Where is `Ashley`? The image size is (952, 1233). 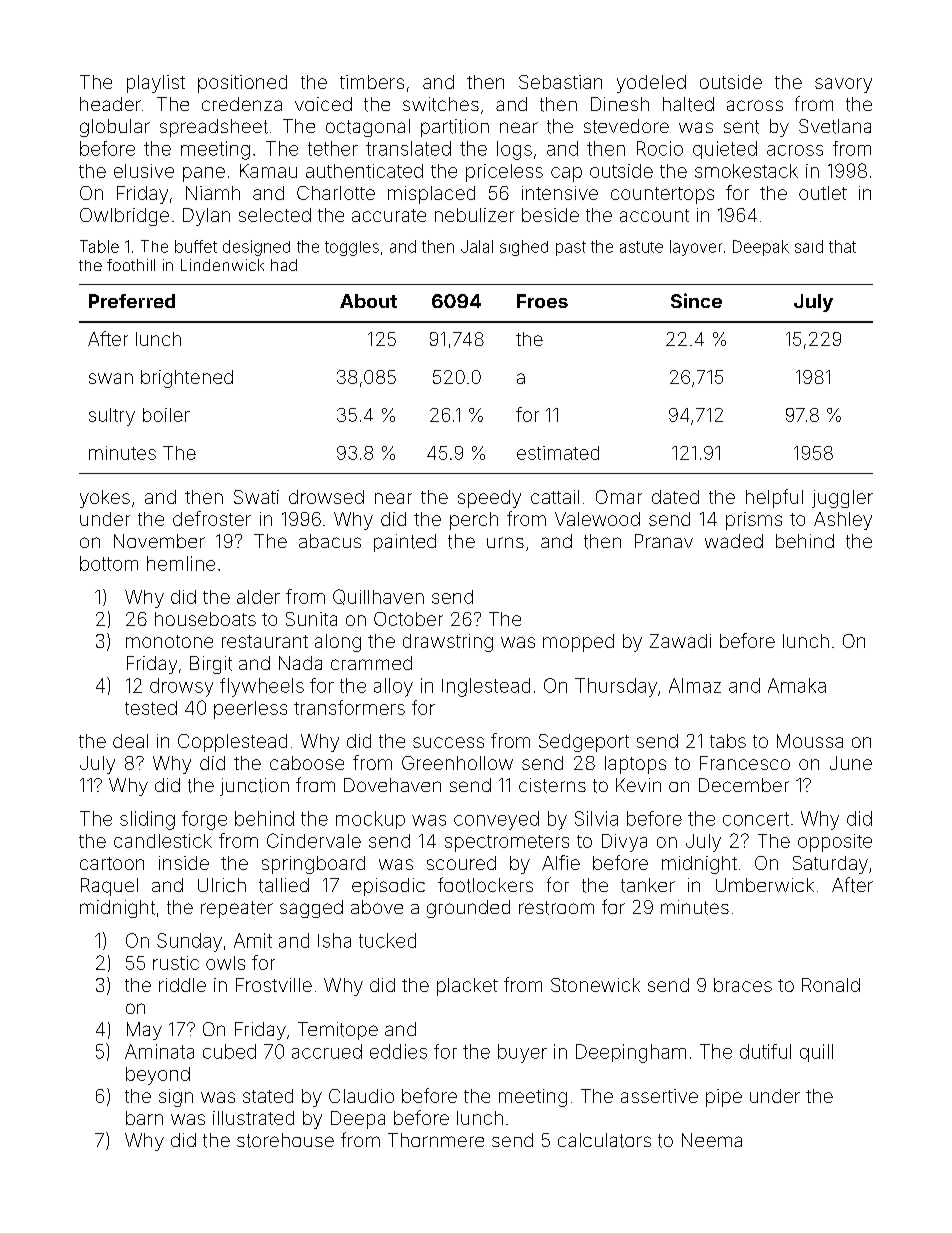
Ashley is located at coordinates (843, 521).
